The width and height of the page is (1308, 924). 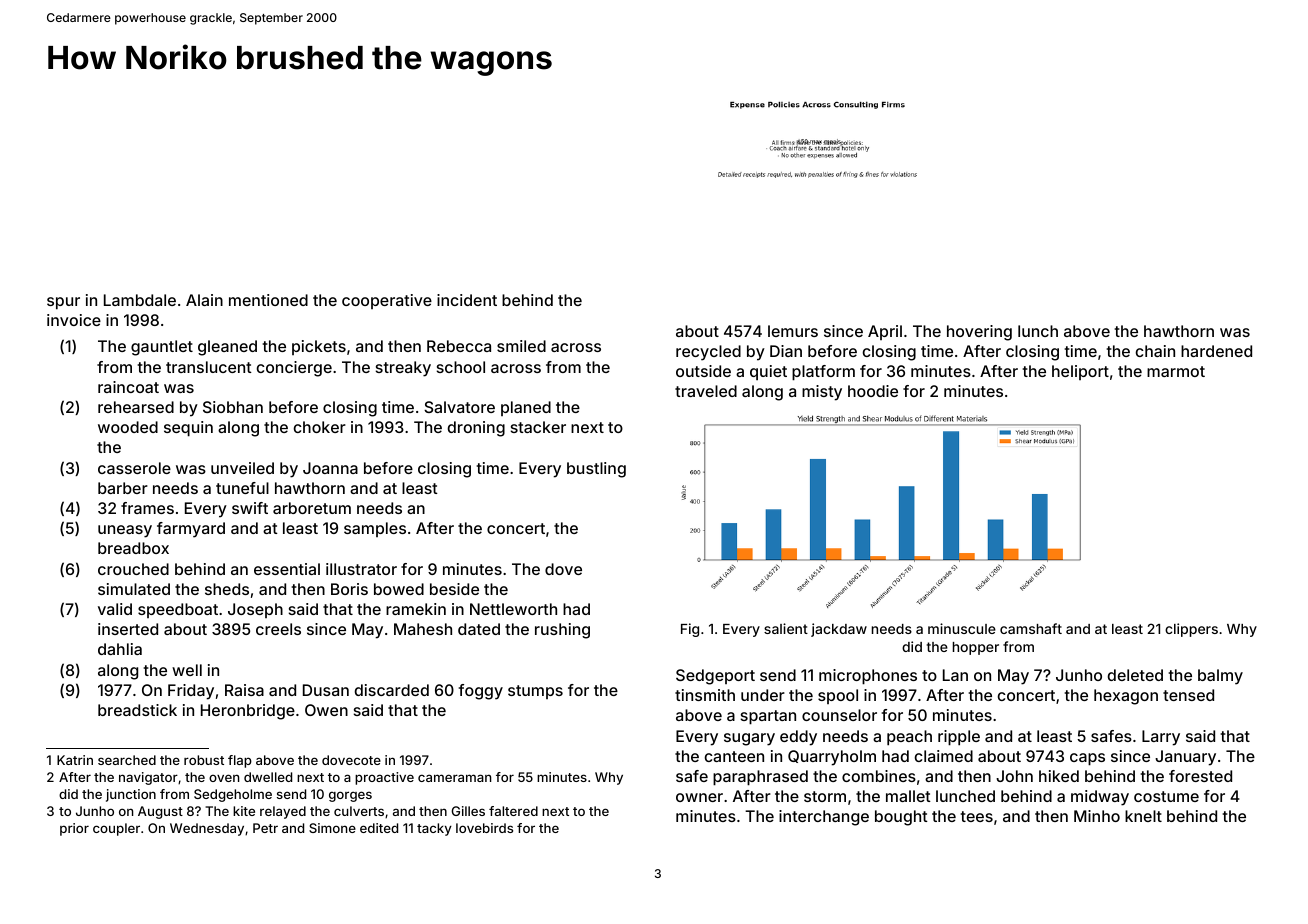 I want to click on dated, so click(x=479, y=629).
